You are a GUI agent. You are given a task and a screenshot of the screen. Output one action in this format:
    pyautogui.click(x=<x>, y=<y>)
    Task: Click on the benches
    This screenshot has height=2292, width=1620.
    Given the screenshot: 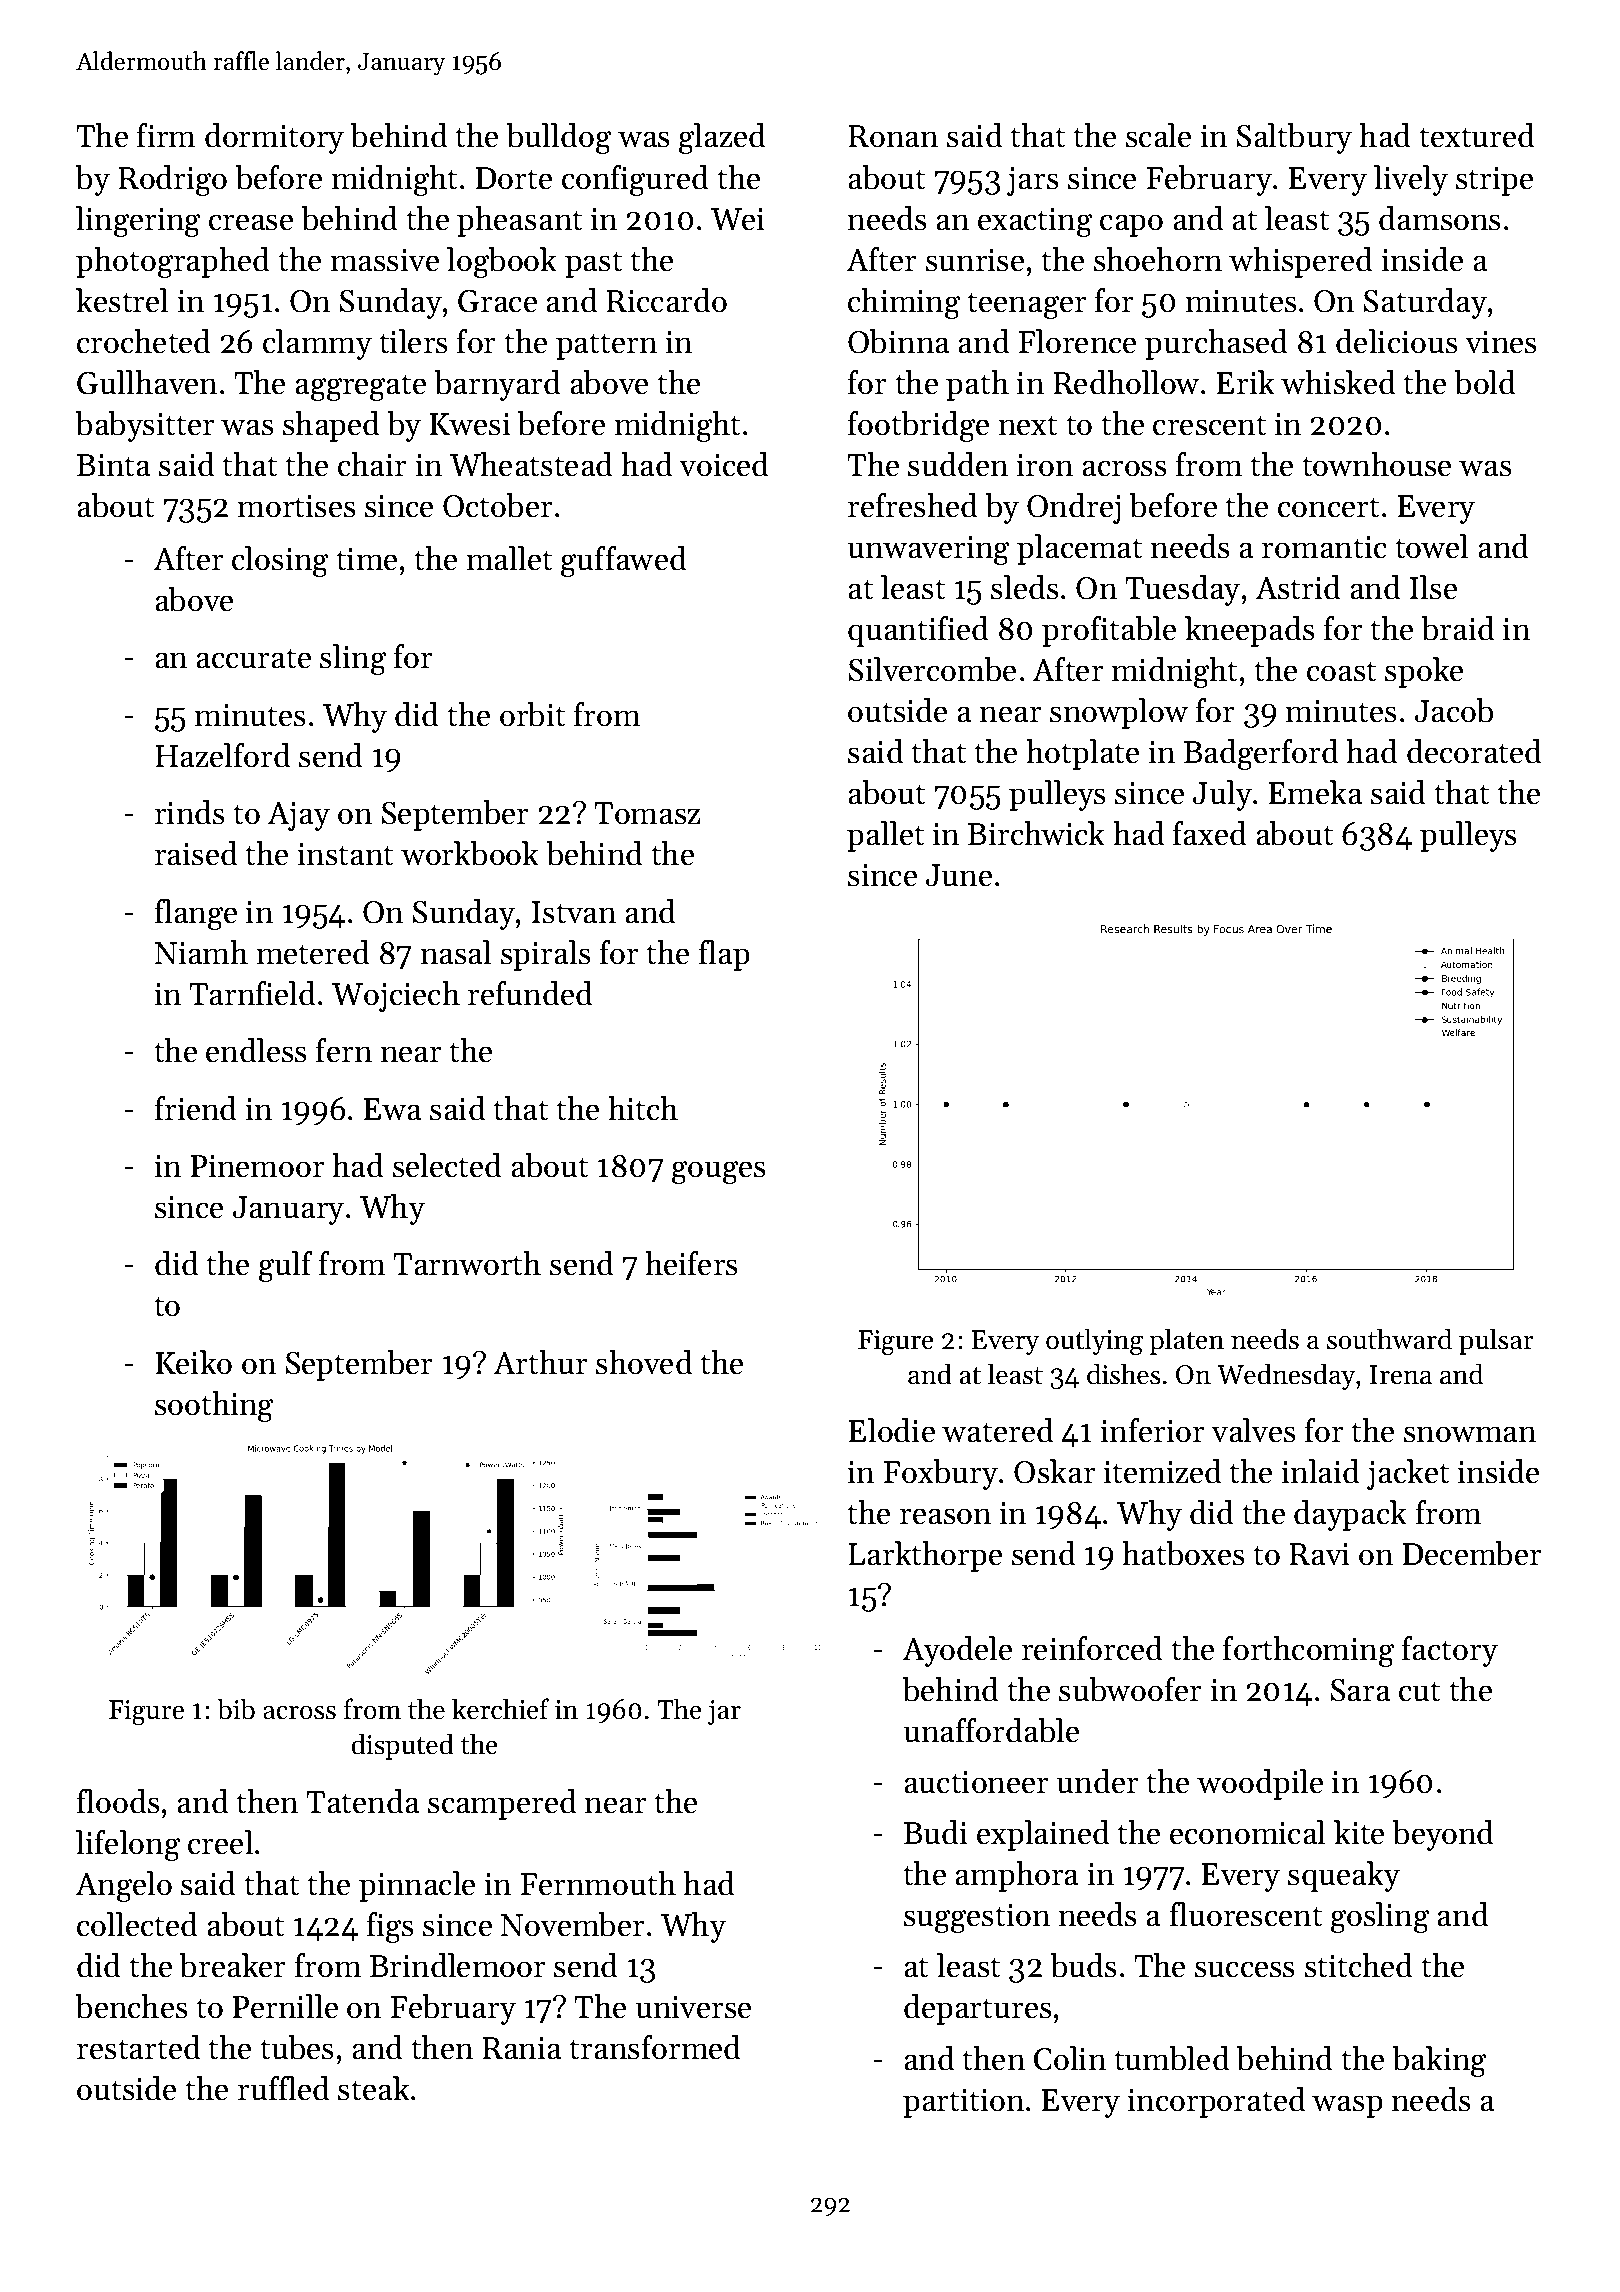 What is the action you would take?
    pyautogui.click(x=132, y=2006)
